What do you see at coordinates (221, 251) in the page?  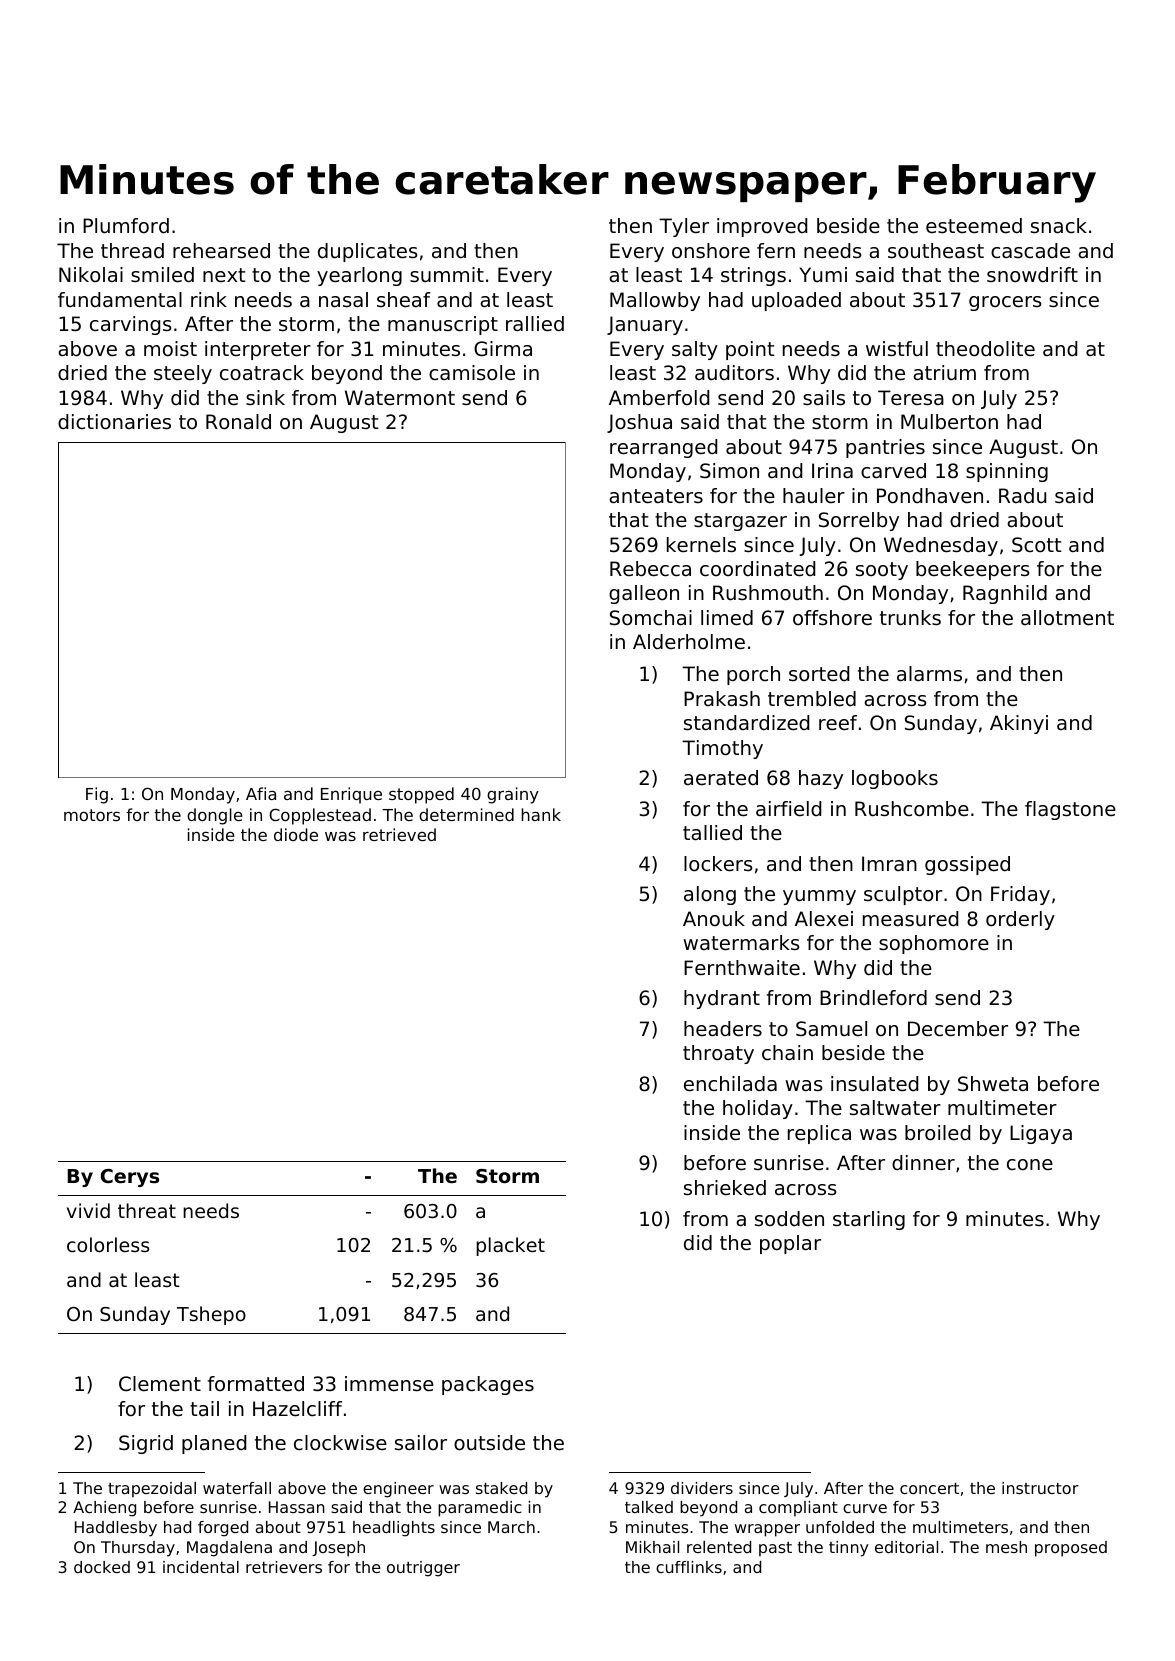 I see `rehearsed` at bounding box center [221, 251].
